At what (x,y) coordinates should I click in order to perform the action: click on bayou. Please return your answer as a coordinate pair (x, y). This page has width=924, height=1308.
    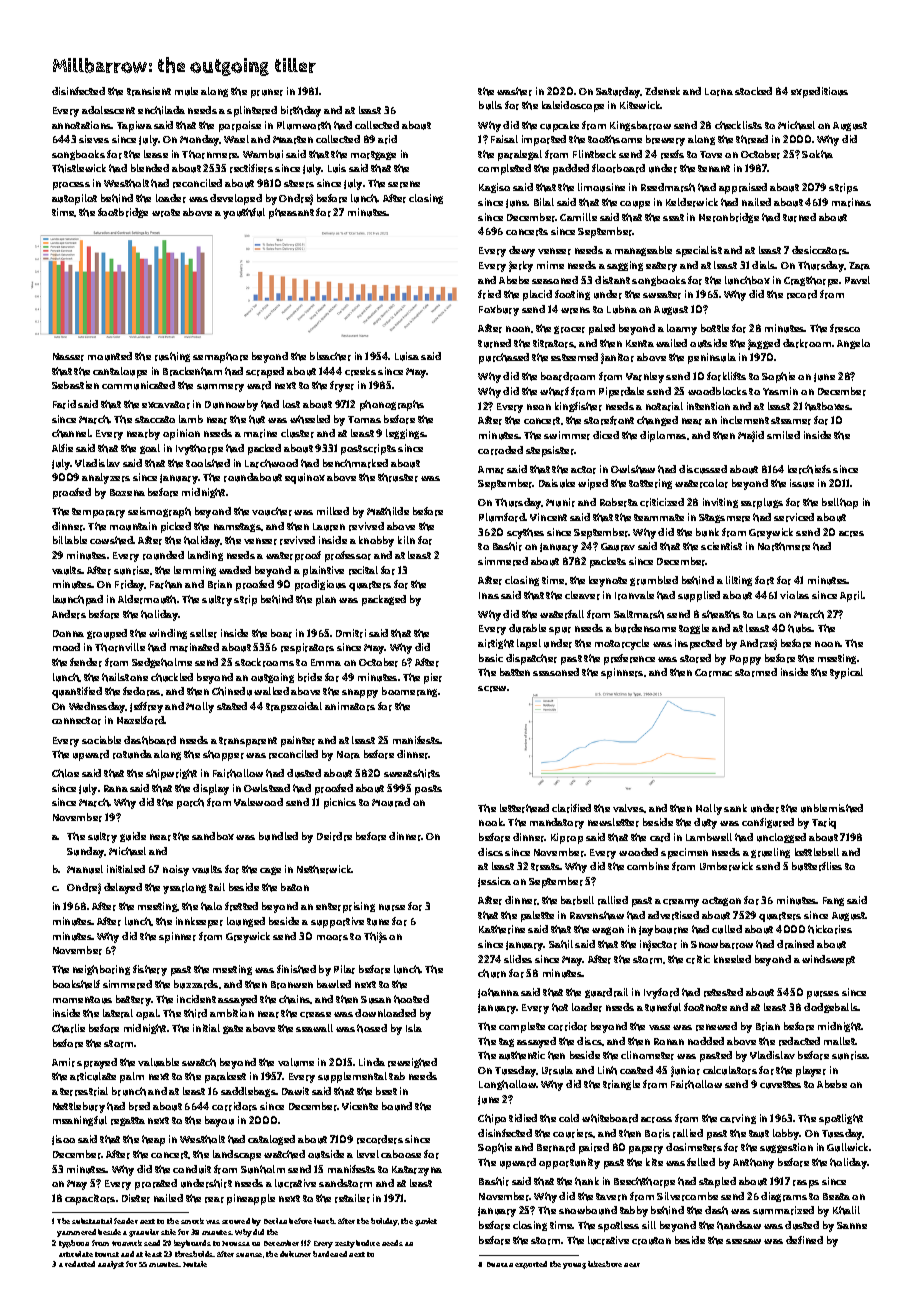
    Looking at the image, I should click on (219, 1121).
